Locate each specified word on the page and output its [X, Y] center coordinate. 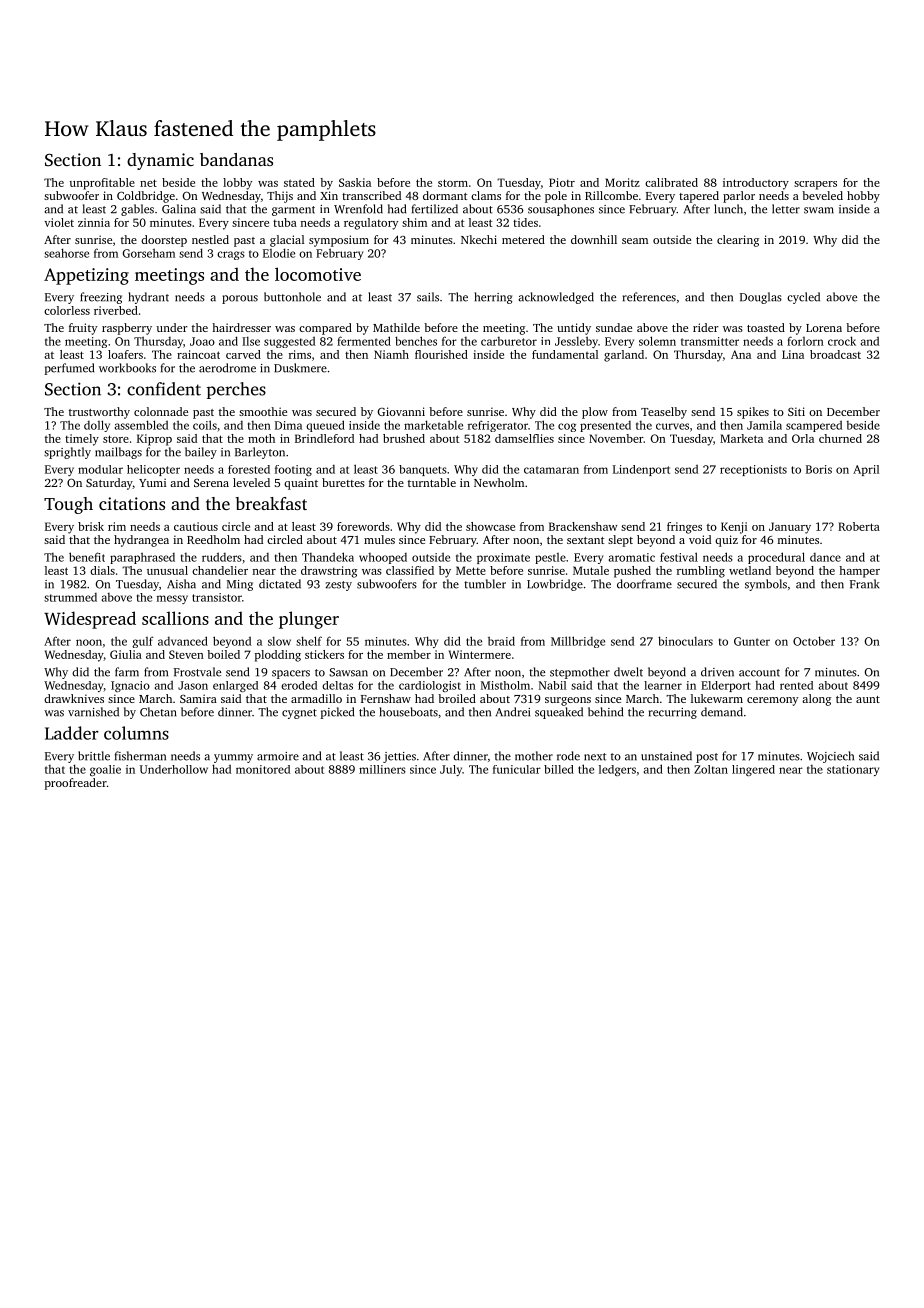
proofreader [75, 784]
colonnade [161, 411]
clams [486, 195]
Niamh [391, 354]
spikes [753, 413]
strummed [70, 597]
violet [59, 222]
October [814, 641]
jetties [399, 757]
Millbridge [578, 642]
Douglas [761, 298]
